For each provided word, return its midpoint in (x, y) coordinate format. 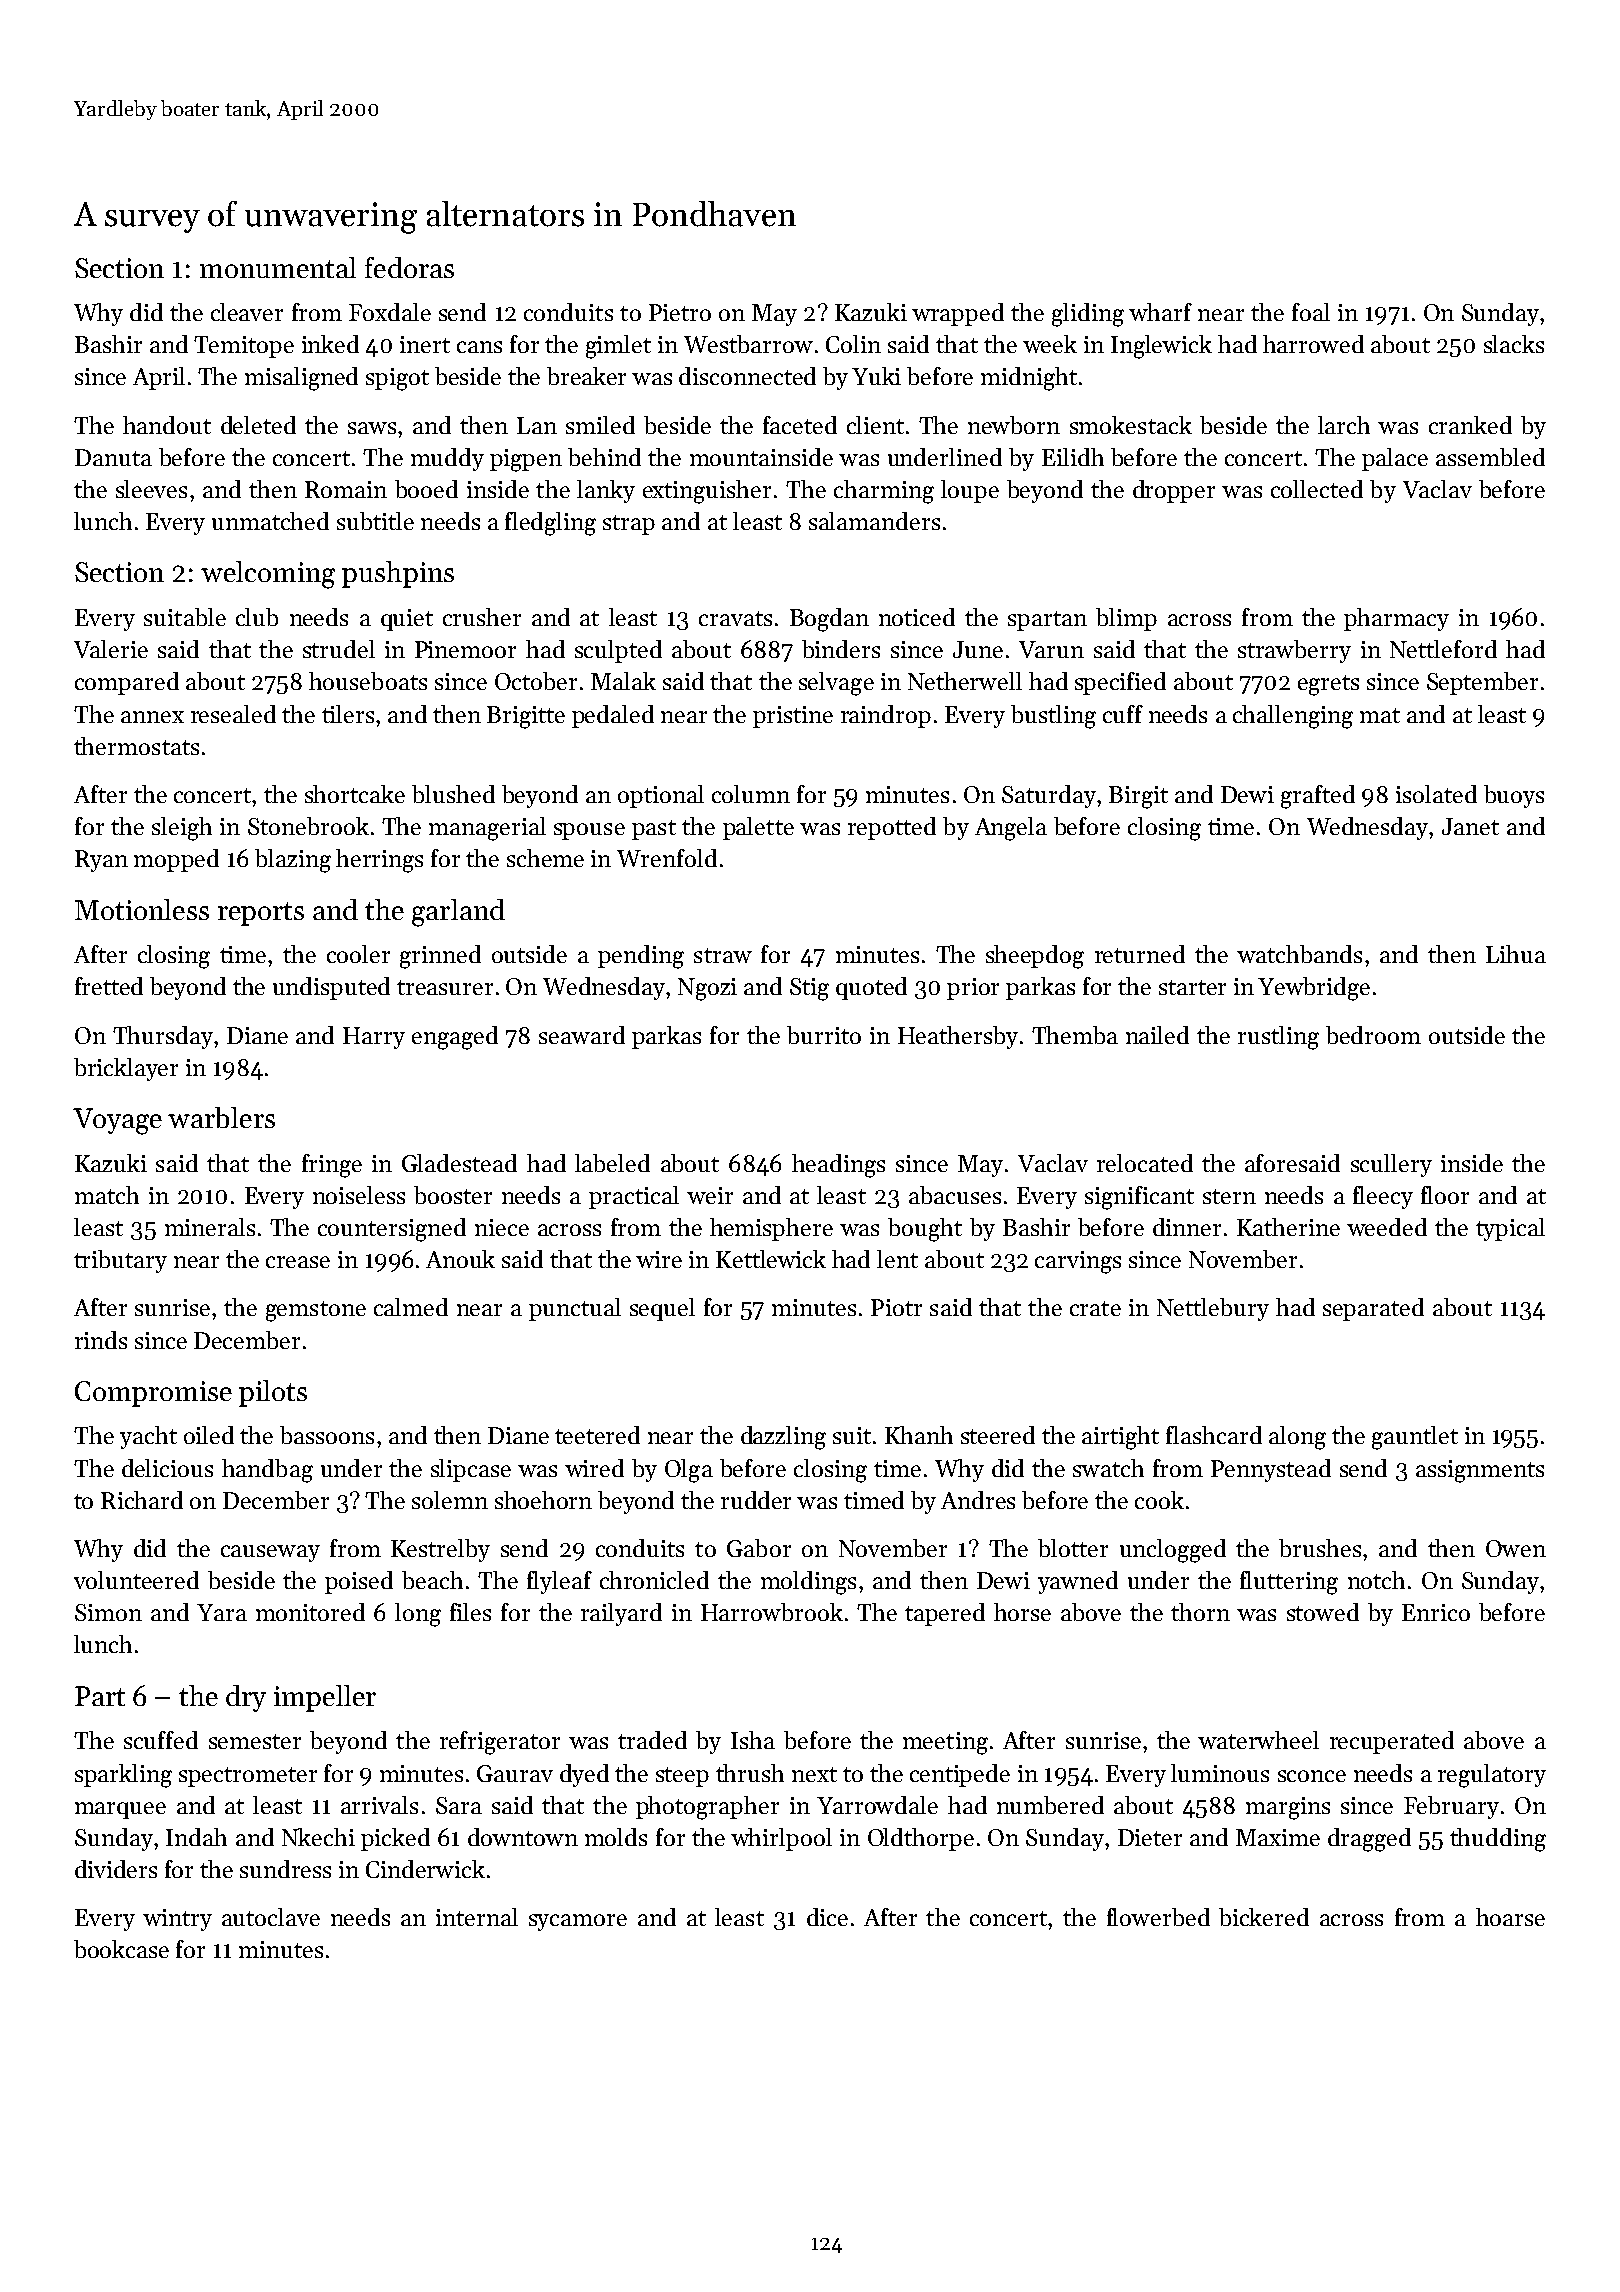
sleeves (151, 489)
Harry (374, 1038)
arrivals (379, 1805)
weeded (1387, 1227)
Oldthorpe (921, 1839)
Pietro (680, 312)
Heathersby (958, 1037)
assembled (1490, 457)
